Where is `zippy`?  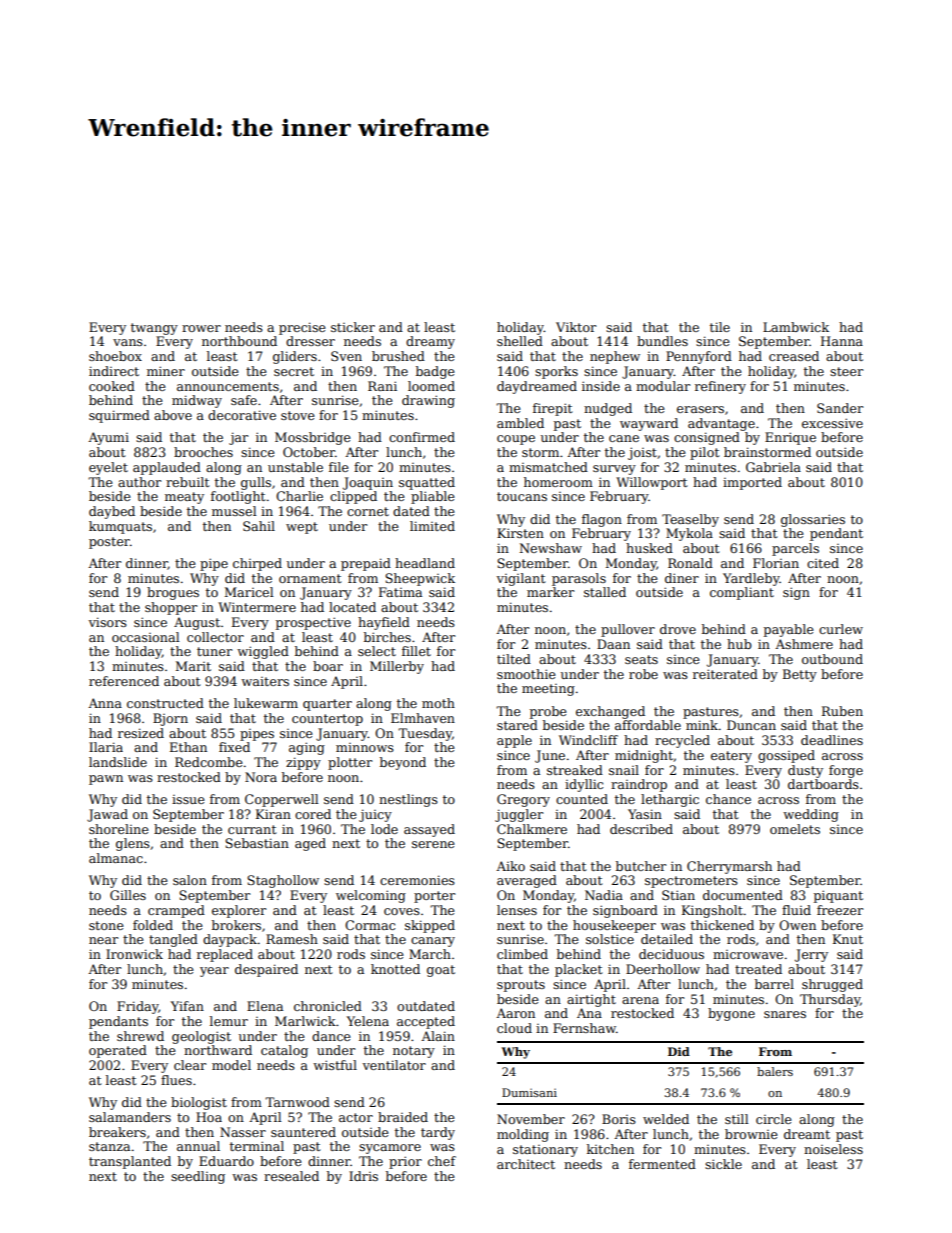
zippy is located at coordinates (303, 763).
